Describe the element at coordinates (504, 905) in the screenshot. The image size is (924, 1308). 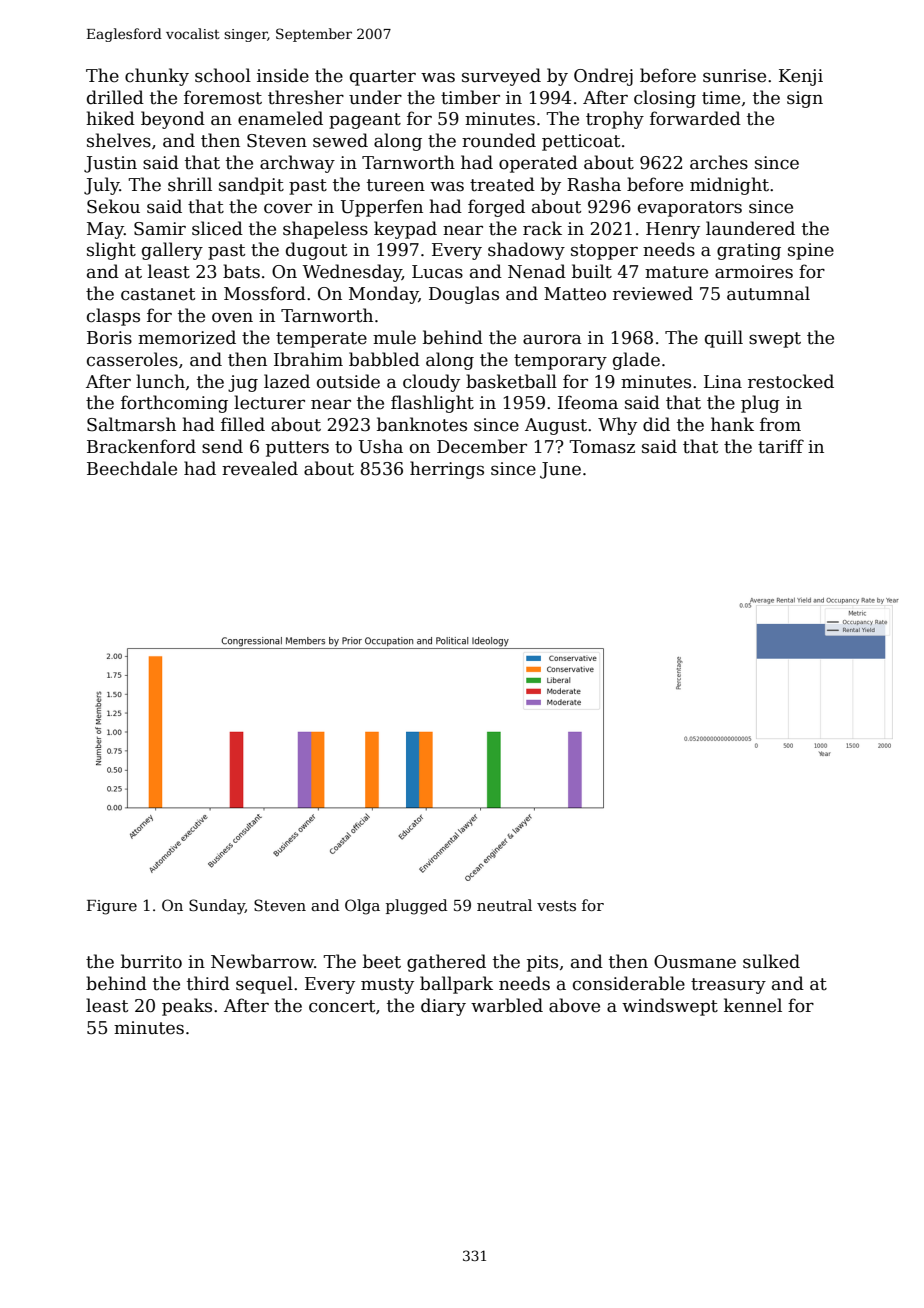
I see `neutral` at that location.
